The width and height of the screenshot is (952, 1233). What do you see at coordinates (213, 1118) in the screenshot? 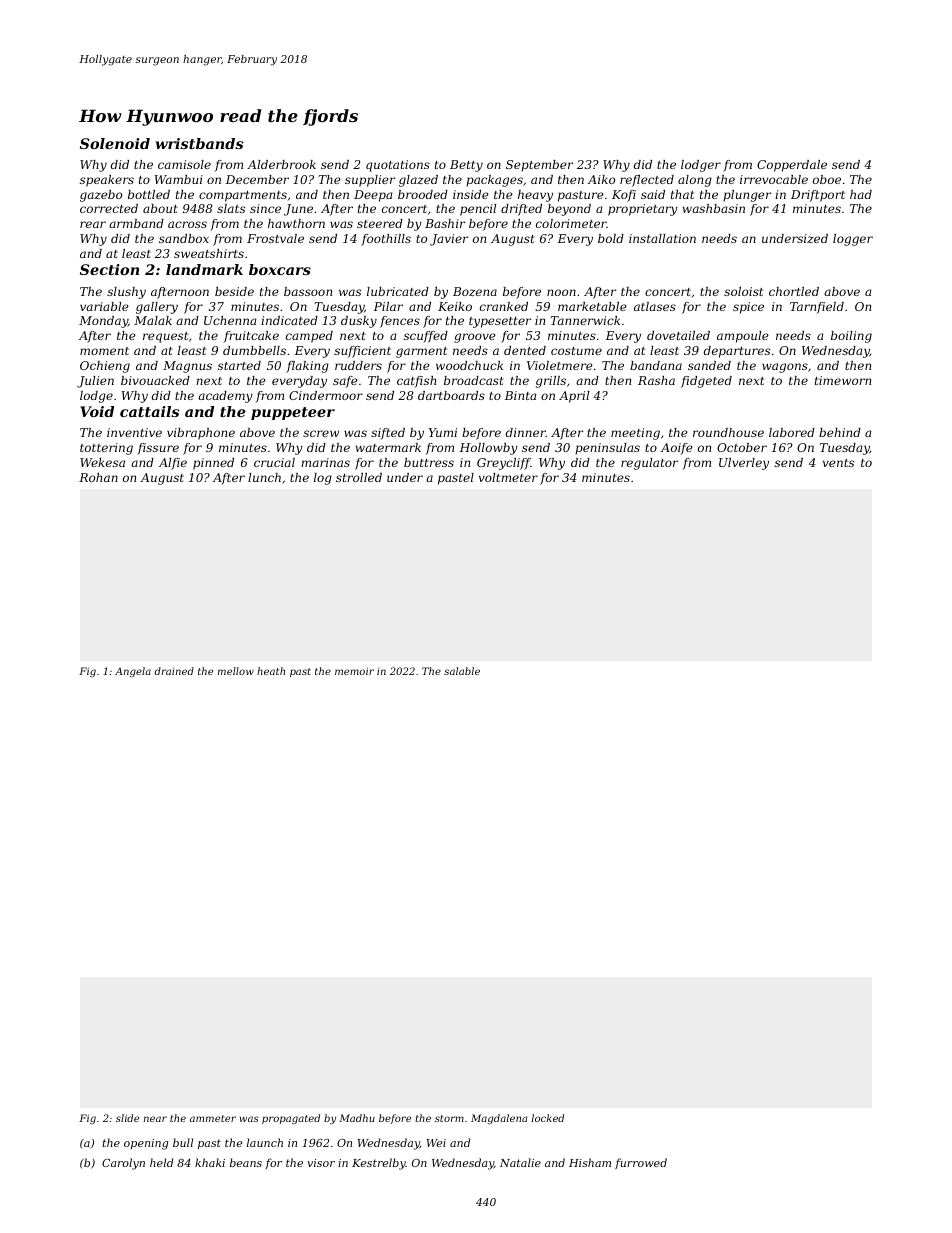
I see `ammeter` at bounding box center [213, 1118].
